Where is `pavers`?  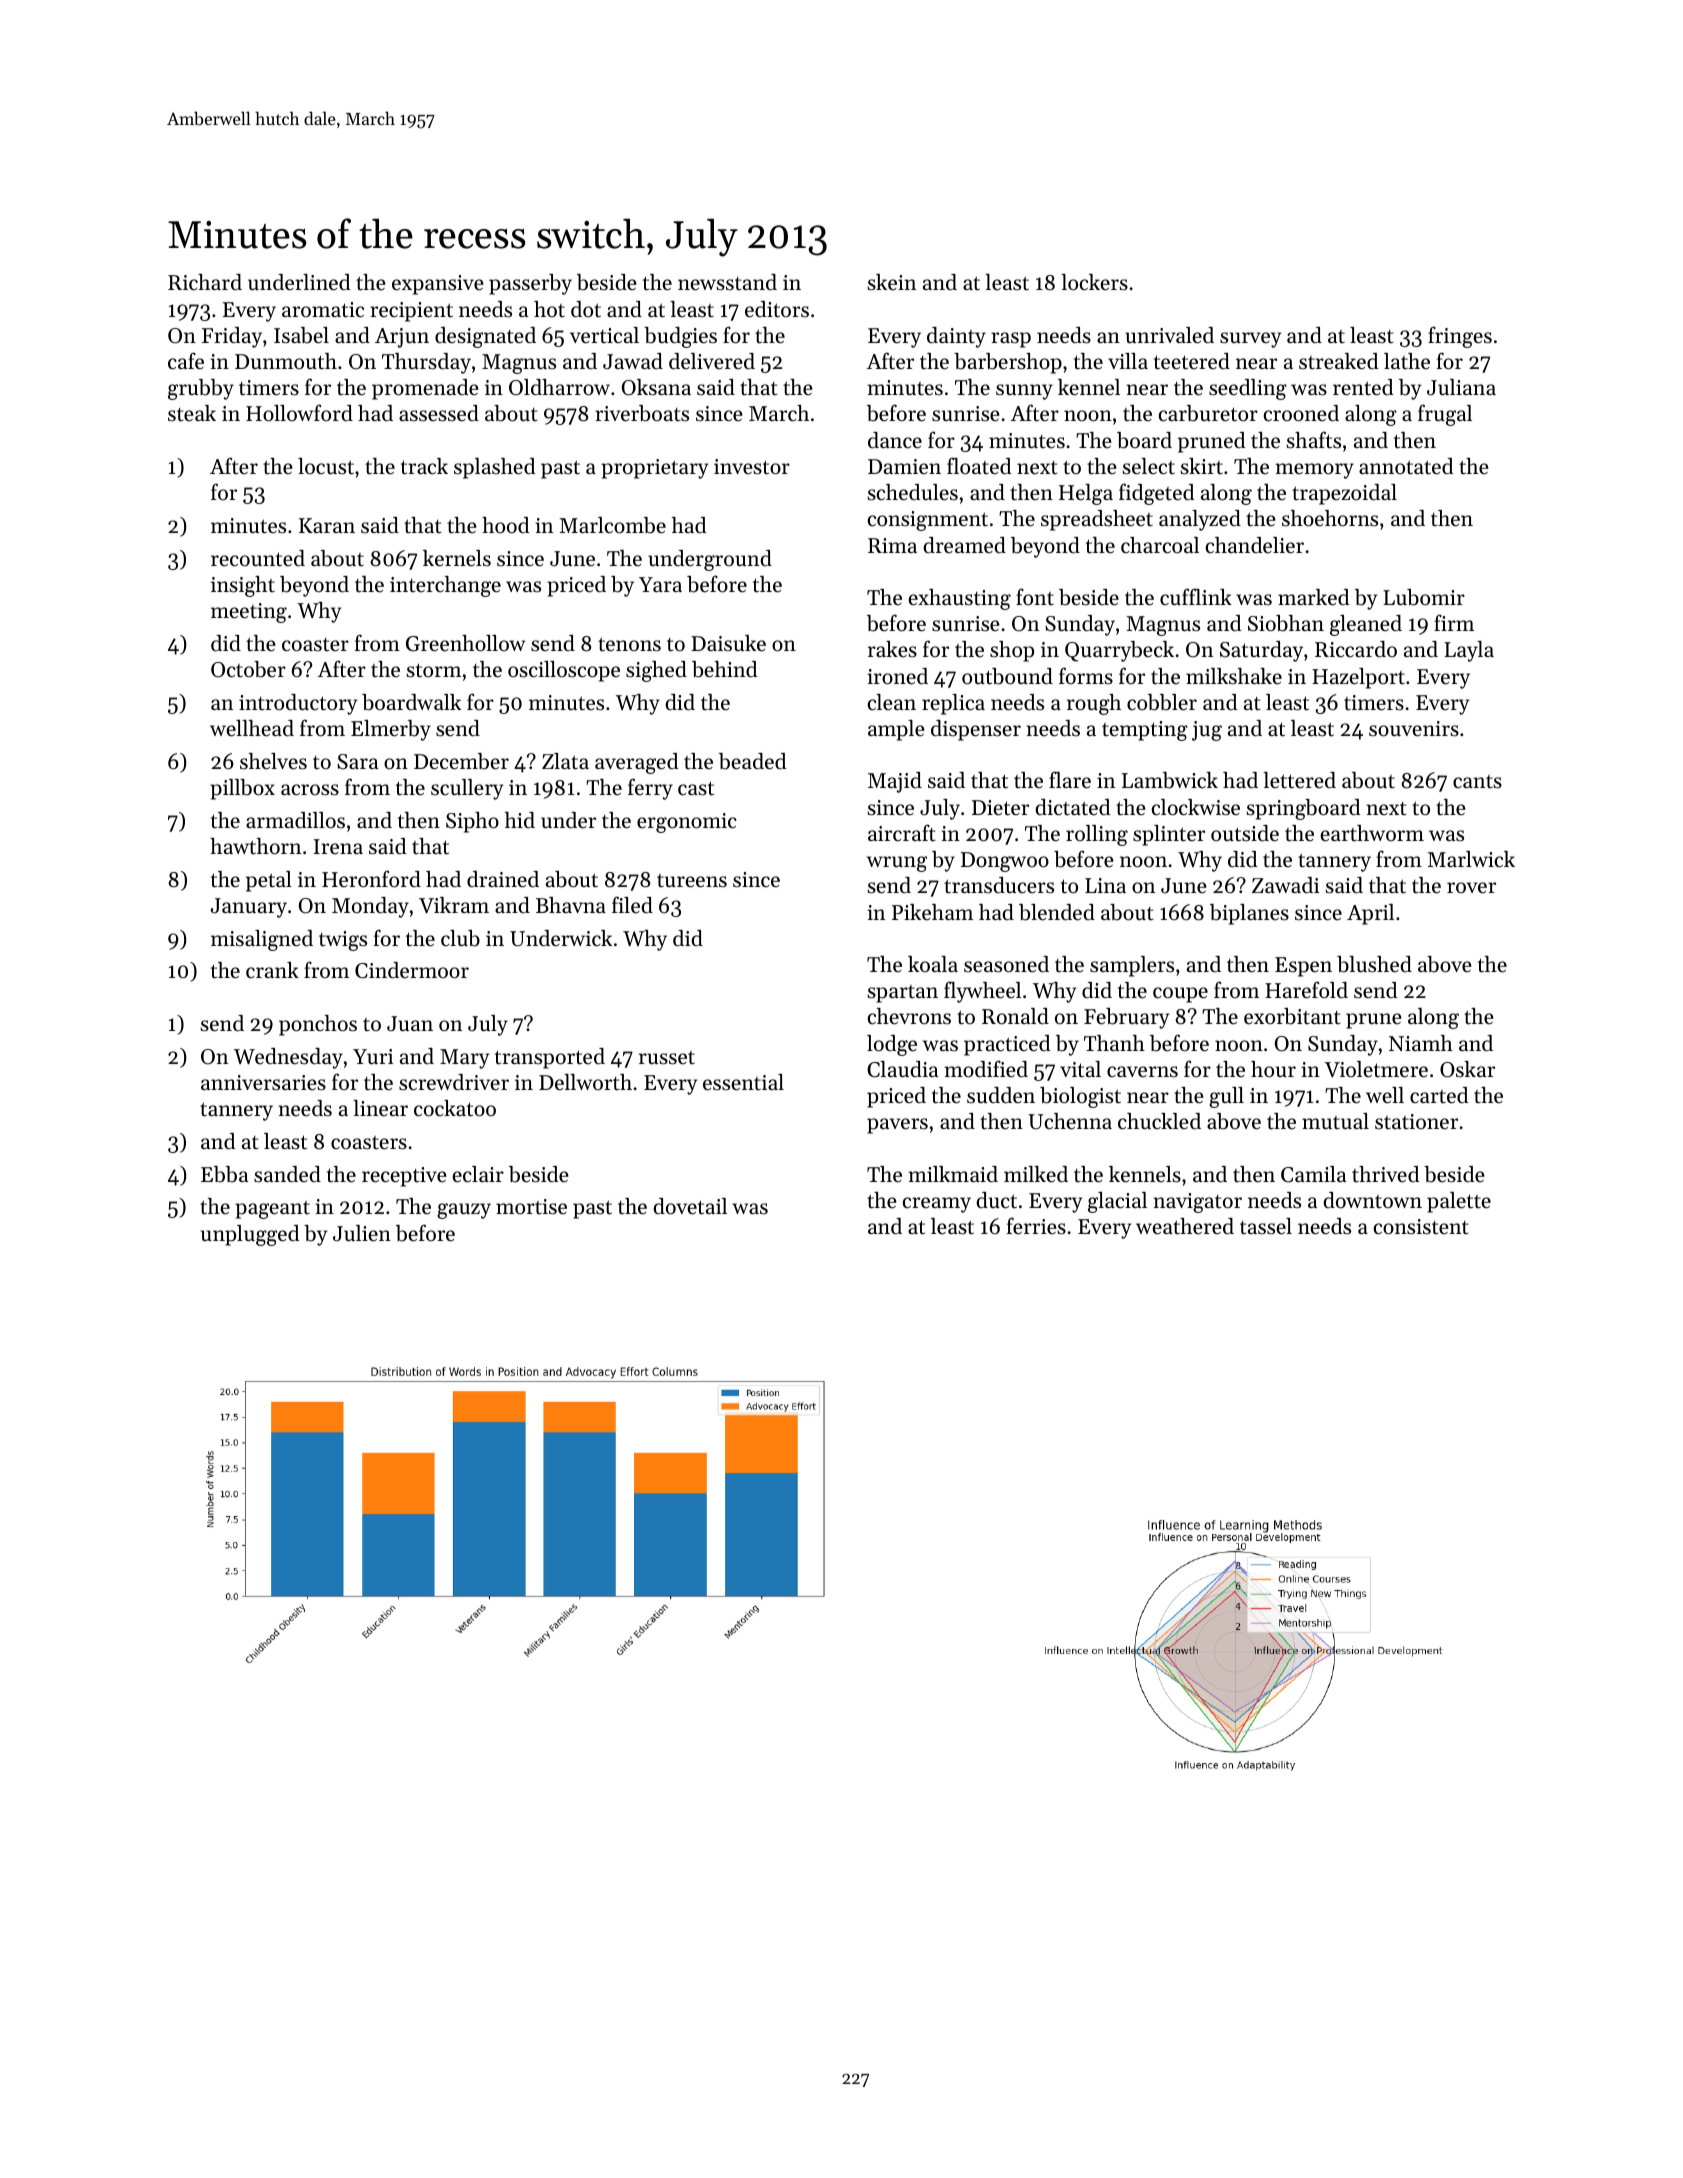
pavers is located at coordinates (897, 1126).
